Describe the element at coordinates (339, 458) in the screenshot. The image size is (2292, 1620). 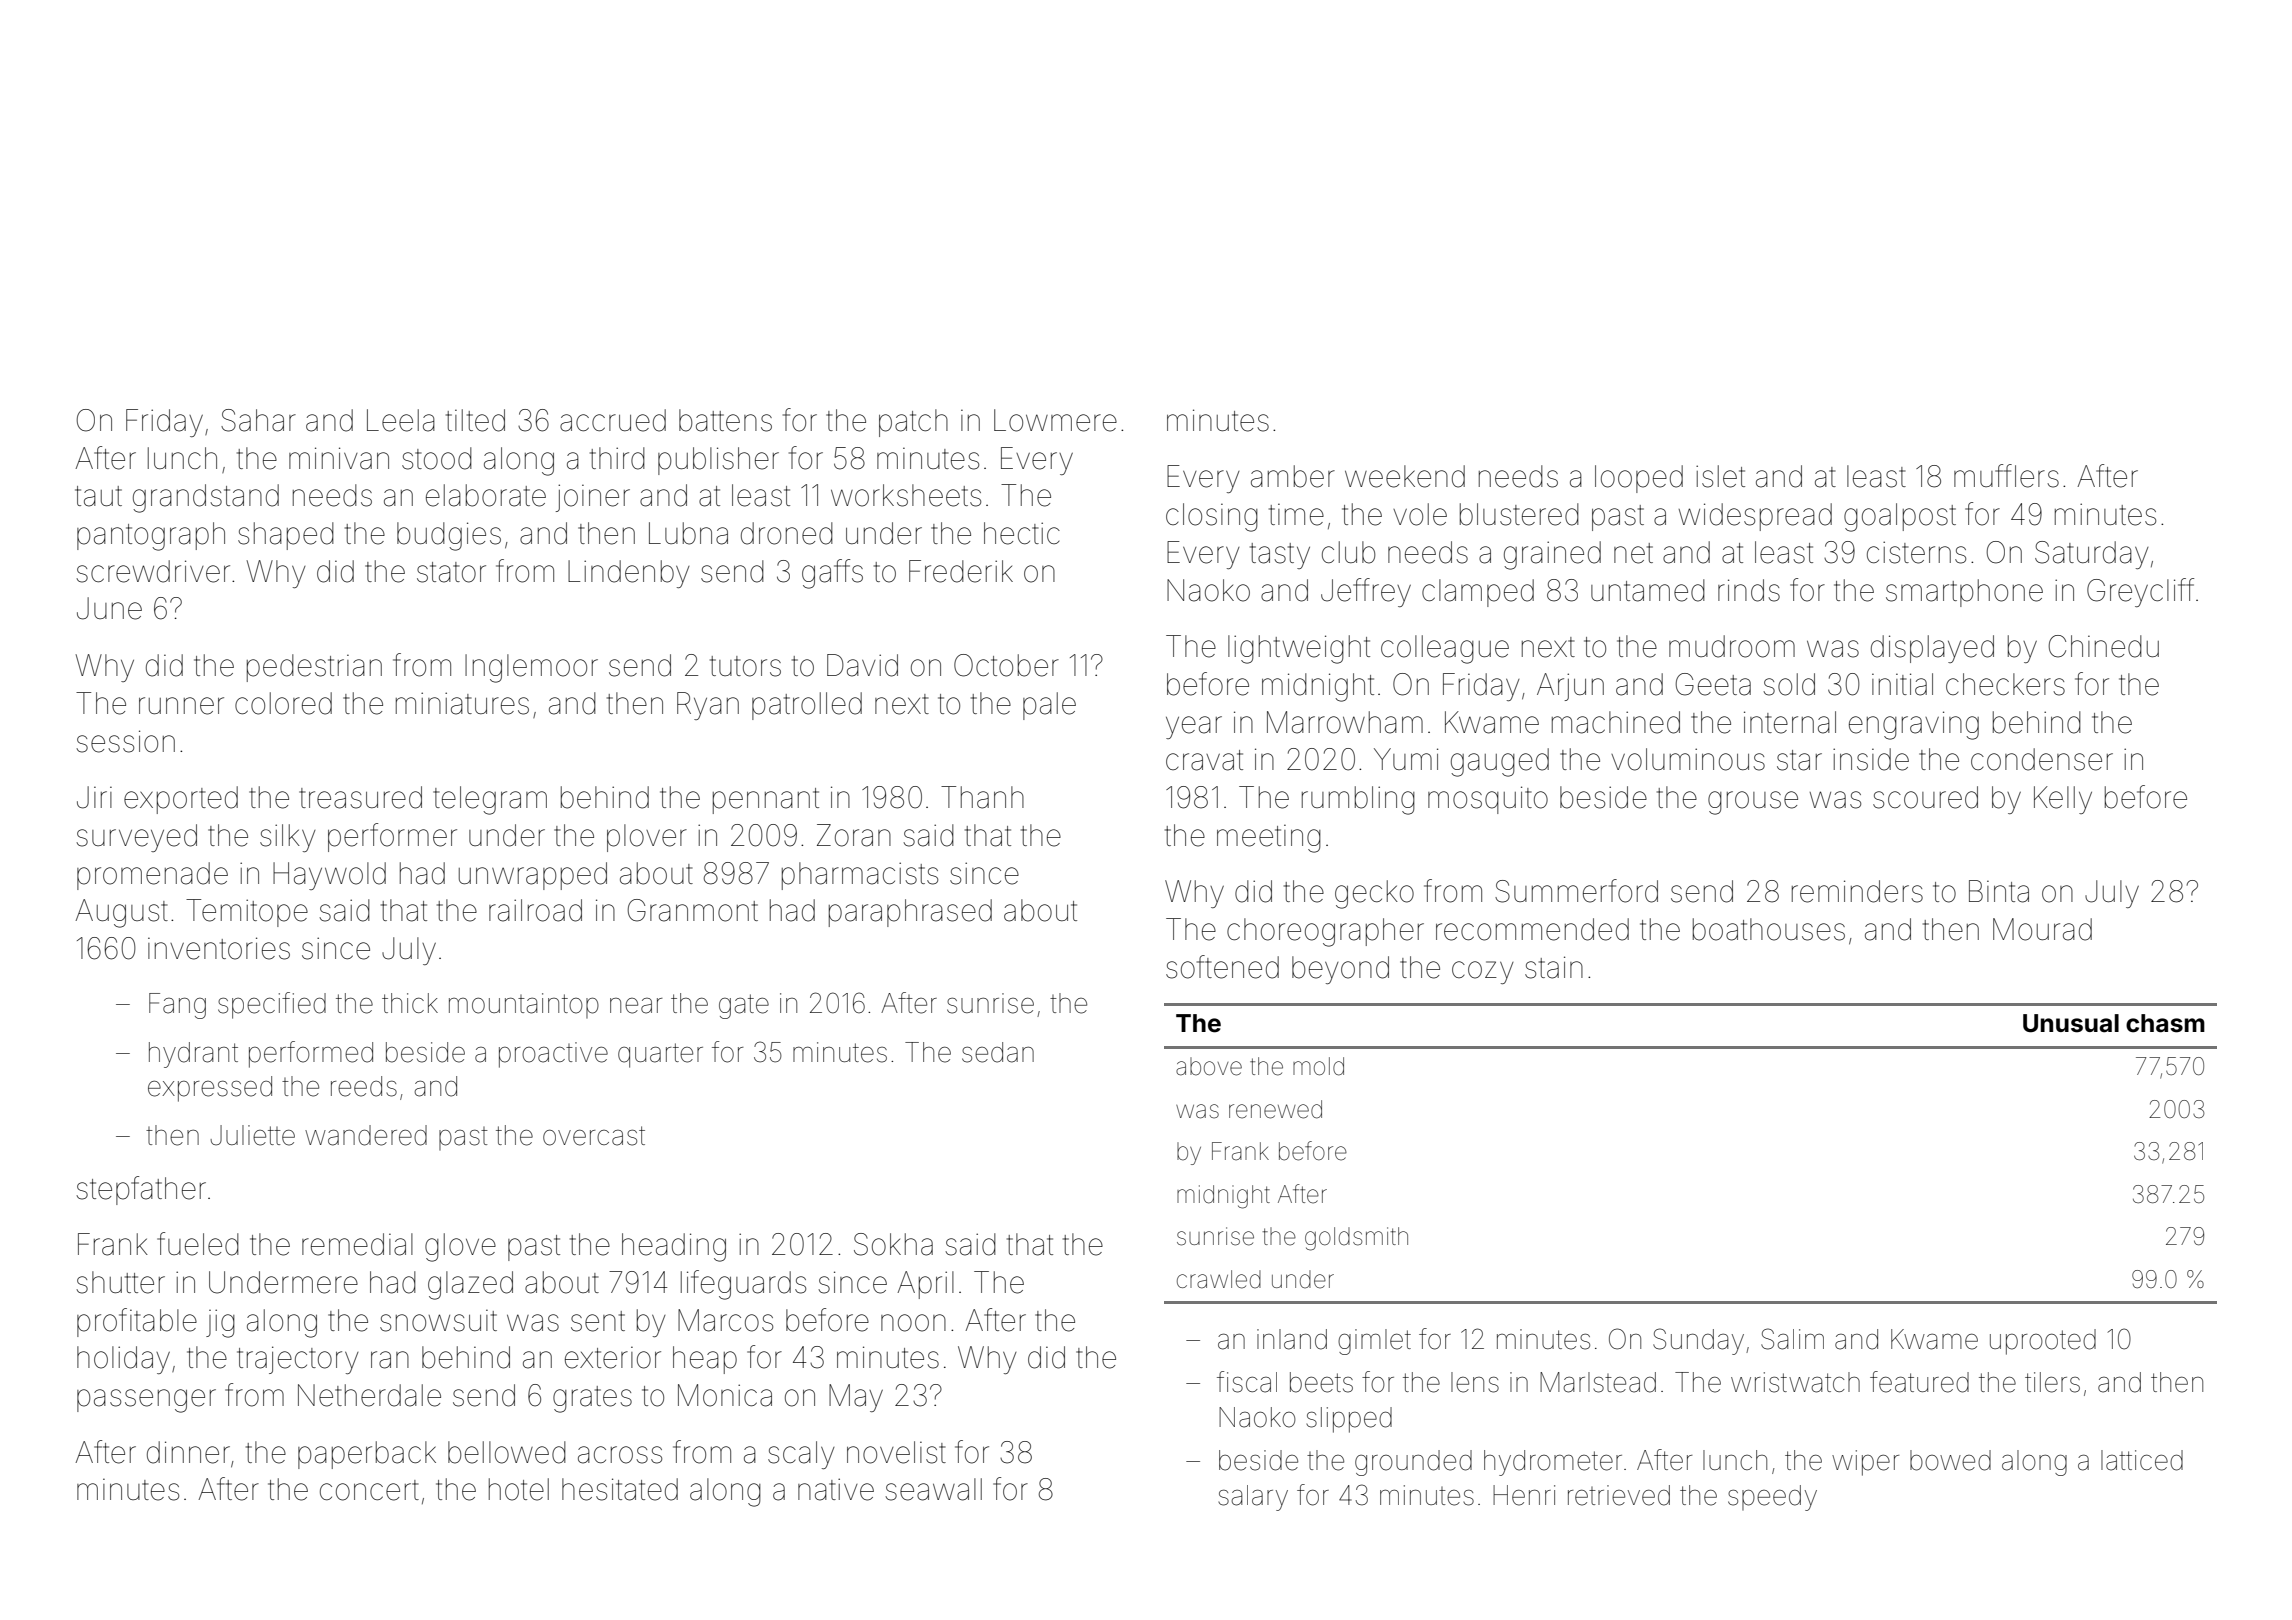
I see `minivan` at that location.
